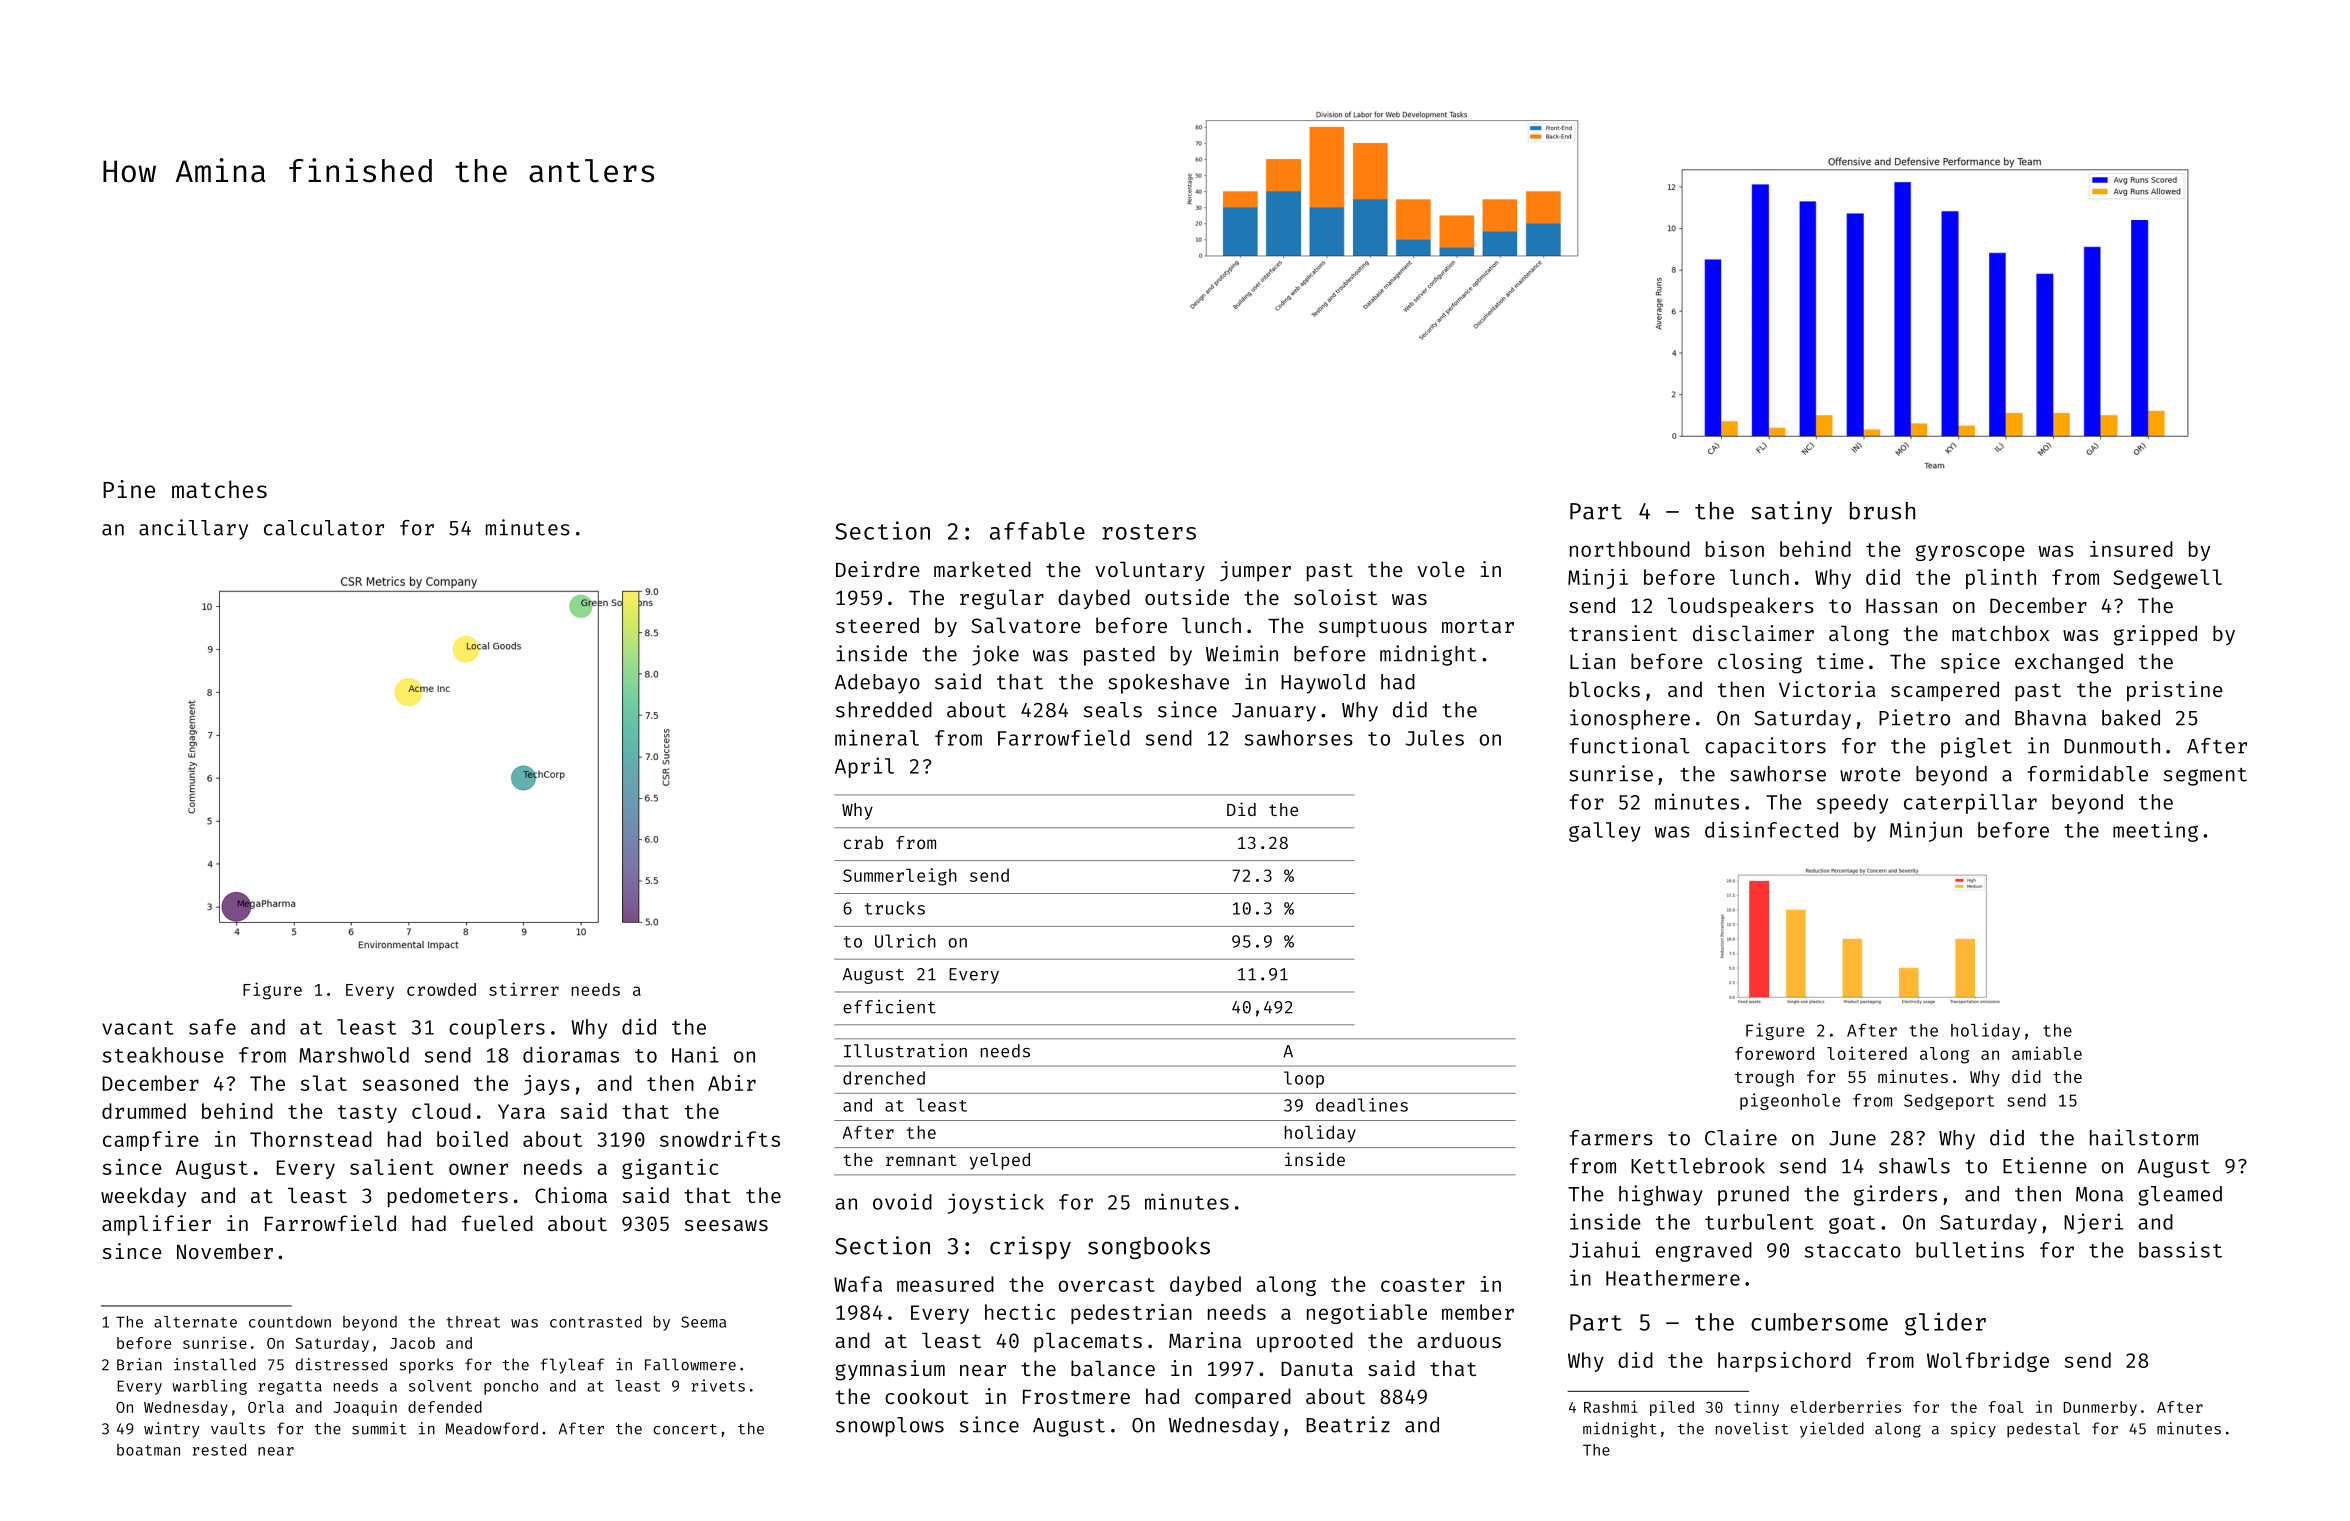  Describe the element at coordinates (890, 1427) in the page. I see `snowplows` at that location.
